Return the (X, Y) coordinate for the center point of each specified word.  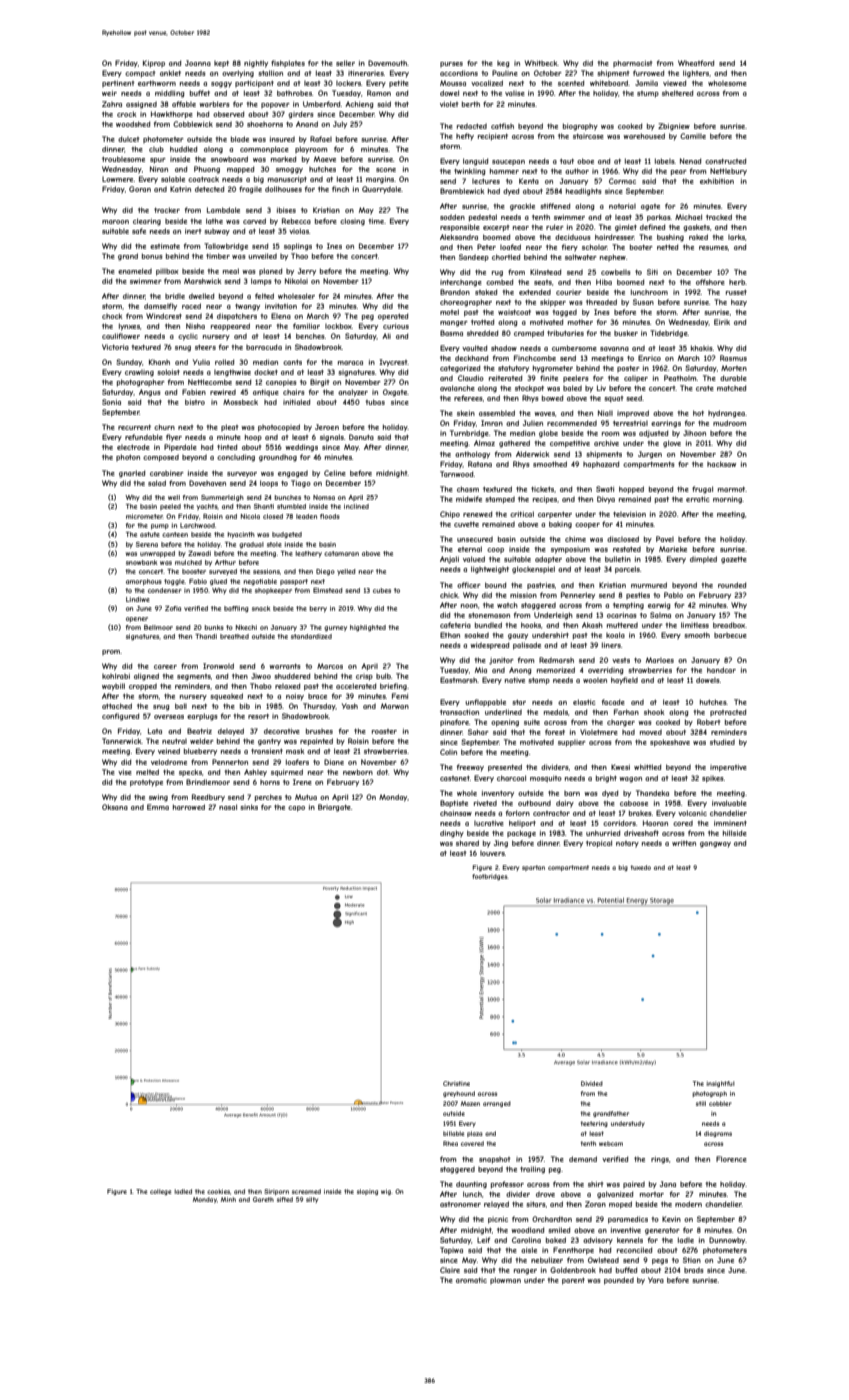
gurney (335, 629)
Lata (155, 731)
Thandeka (652, 793)
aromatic (471, 1280)
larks (736, 237)
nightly (256, 64)
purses (451, 64)
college (161, 1192)
